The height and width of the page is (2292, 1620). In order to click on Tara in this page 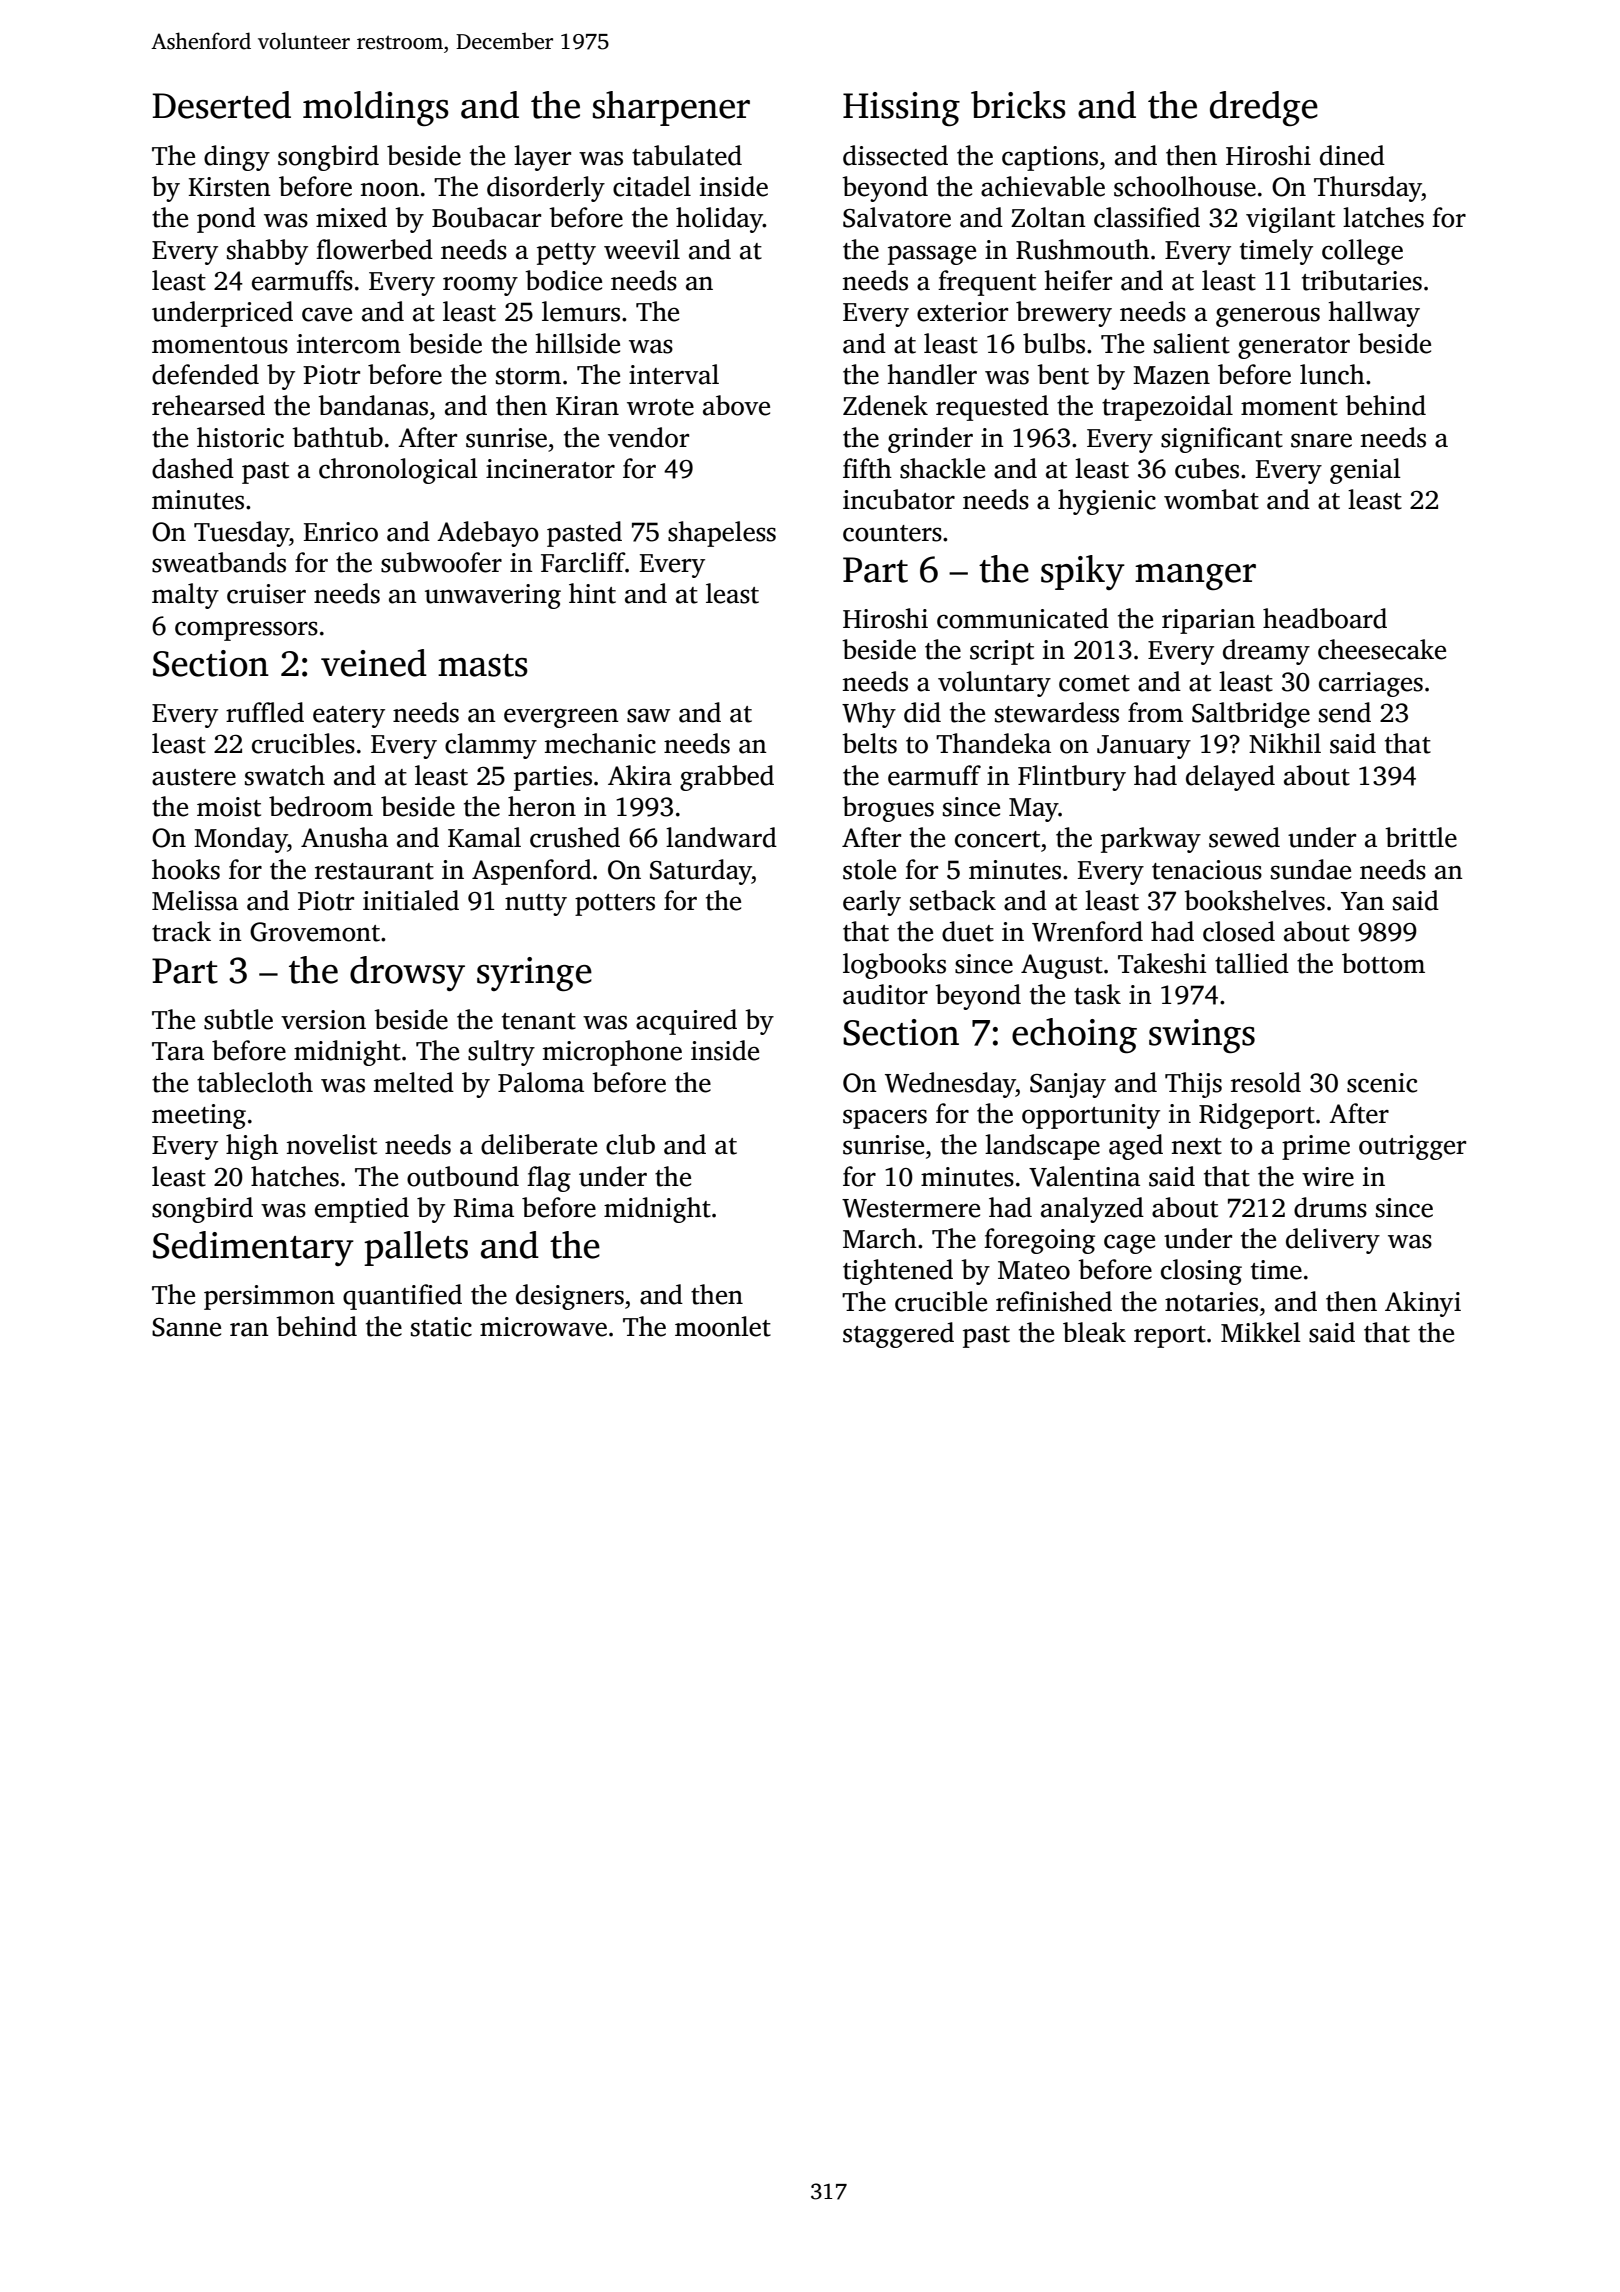, I will do `click(178, 1051)`.
